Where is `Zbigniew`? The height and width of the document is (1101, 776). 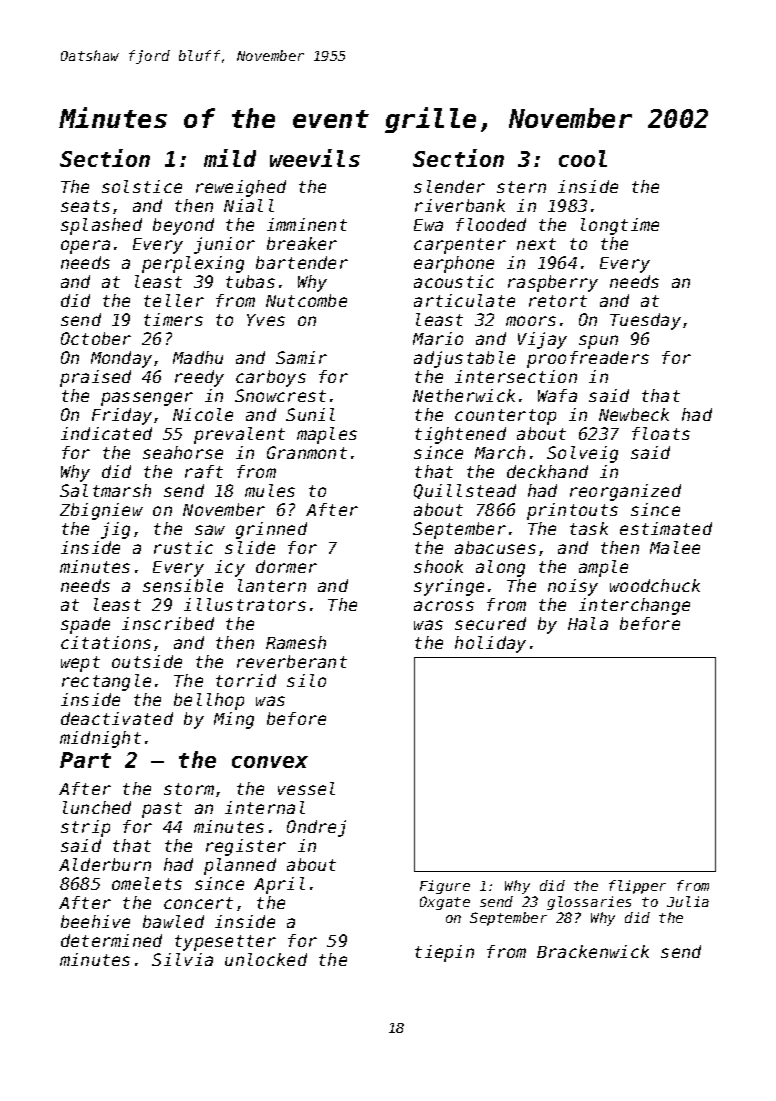
Zbigniew is located at coordinates (101, 511).
